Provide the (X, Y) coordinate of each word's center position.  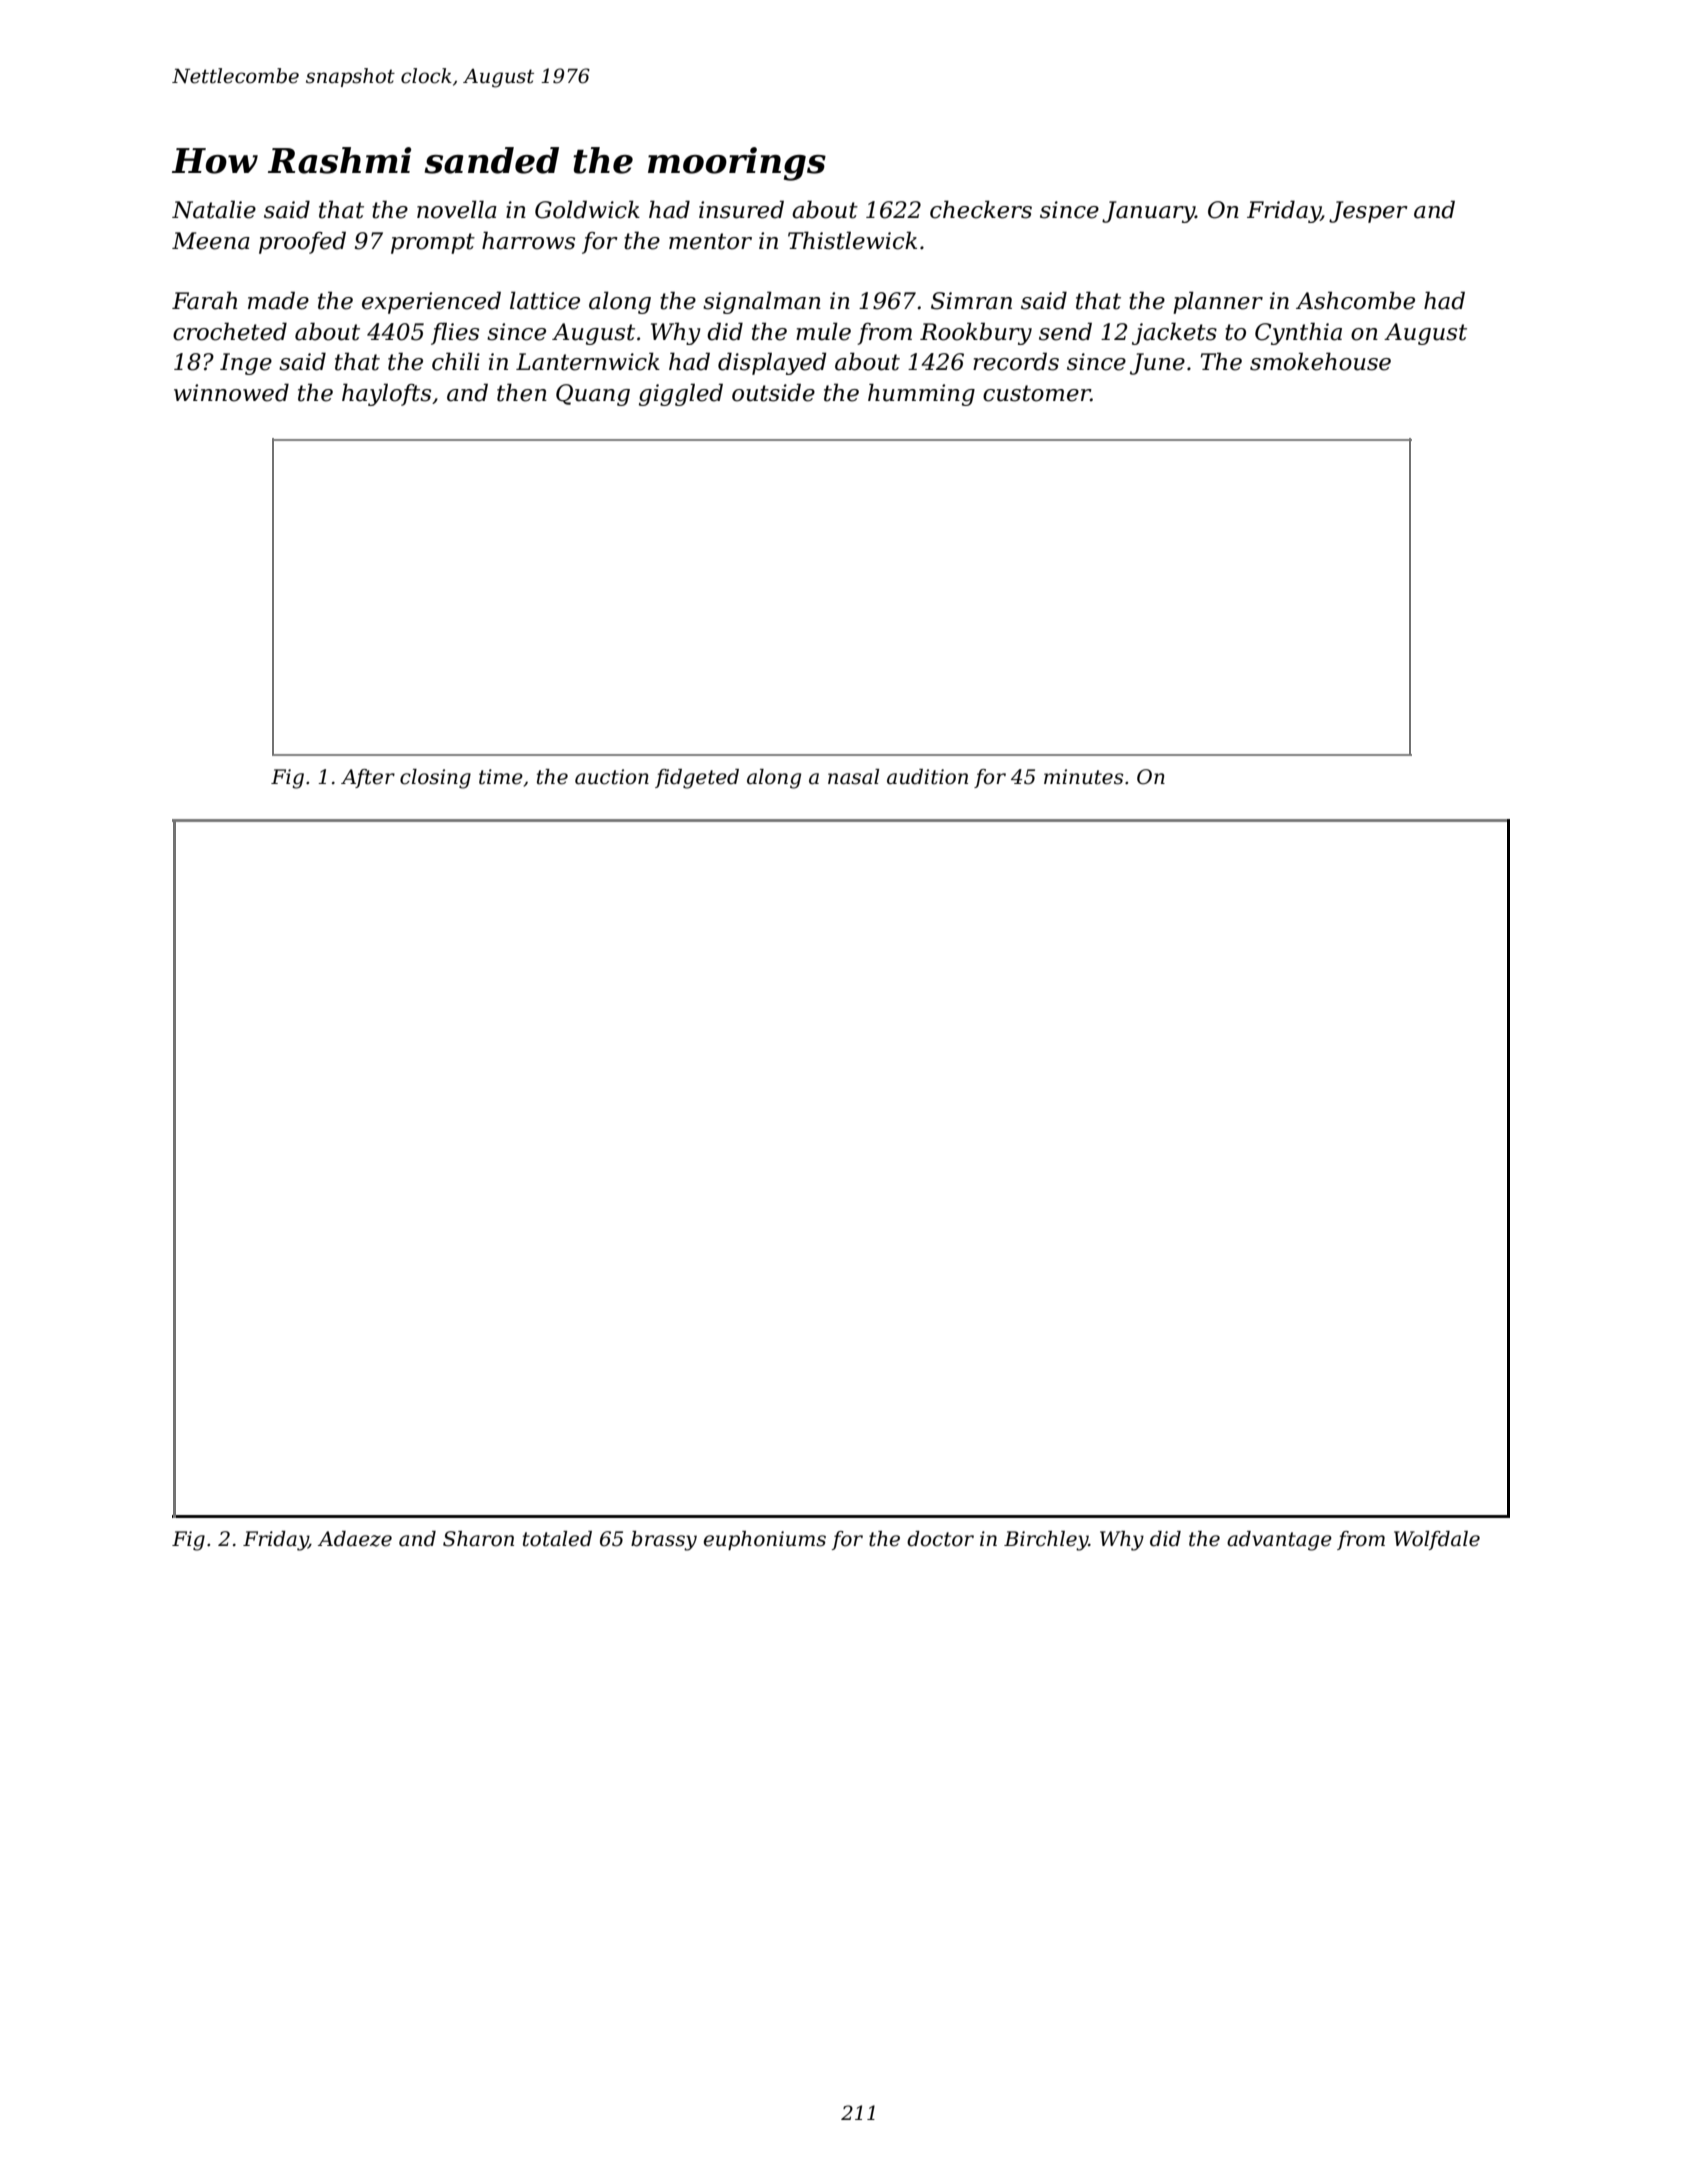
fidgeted (697, 779)
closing (435, 779)
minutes (1083, 777)
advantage (1279, 1541)
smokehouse (1320, 361)
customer (1037, 393)
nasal (853, 777)
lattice (545, 300)
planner (1218, 302)
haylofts (386, 394)
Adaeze (355, 1539)
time (501, 777)
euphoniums (765, 1540)
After (368, 778)
